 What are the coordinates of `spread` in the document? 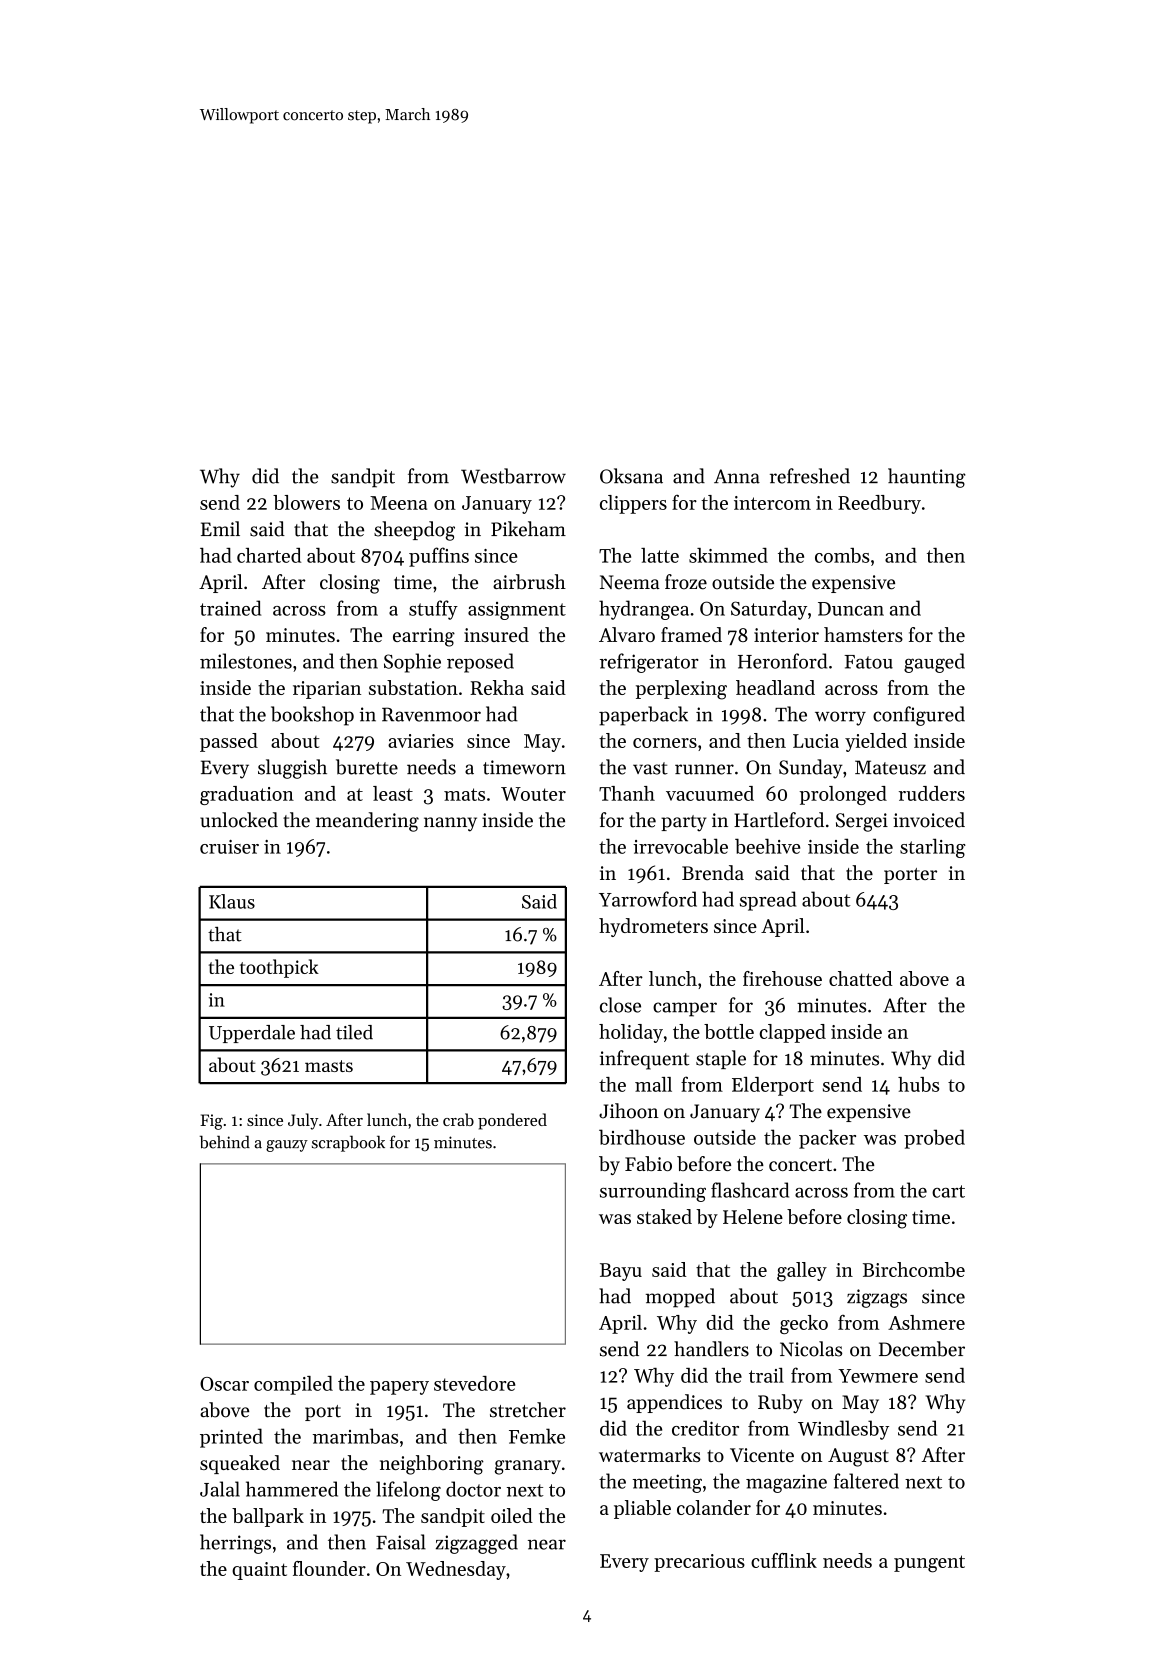 It's located at (768, 901).
